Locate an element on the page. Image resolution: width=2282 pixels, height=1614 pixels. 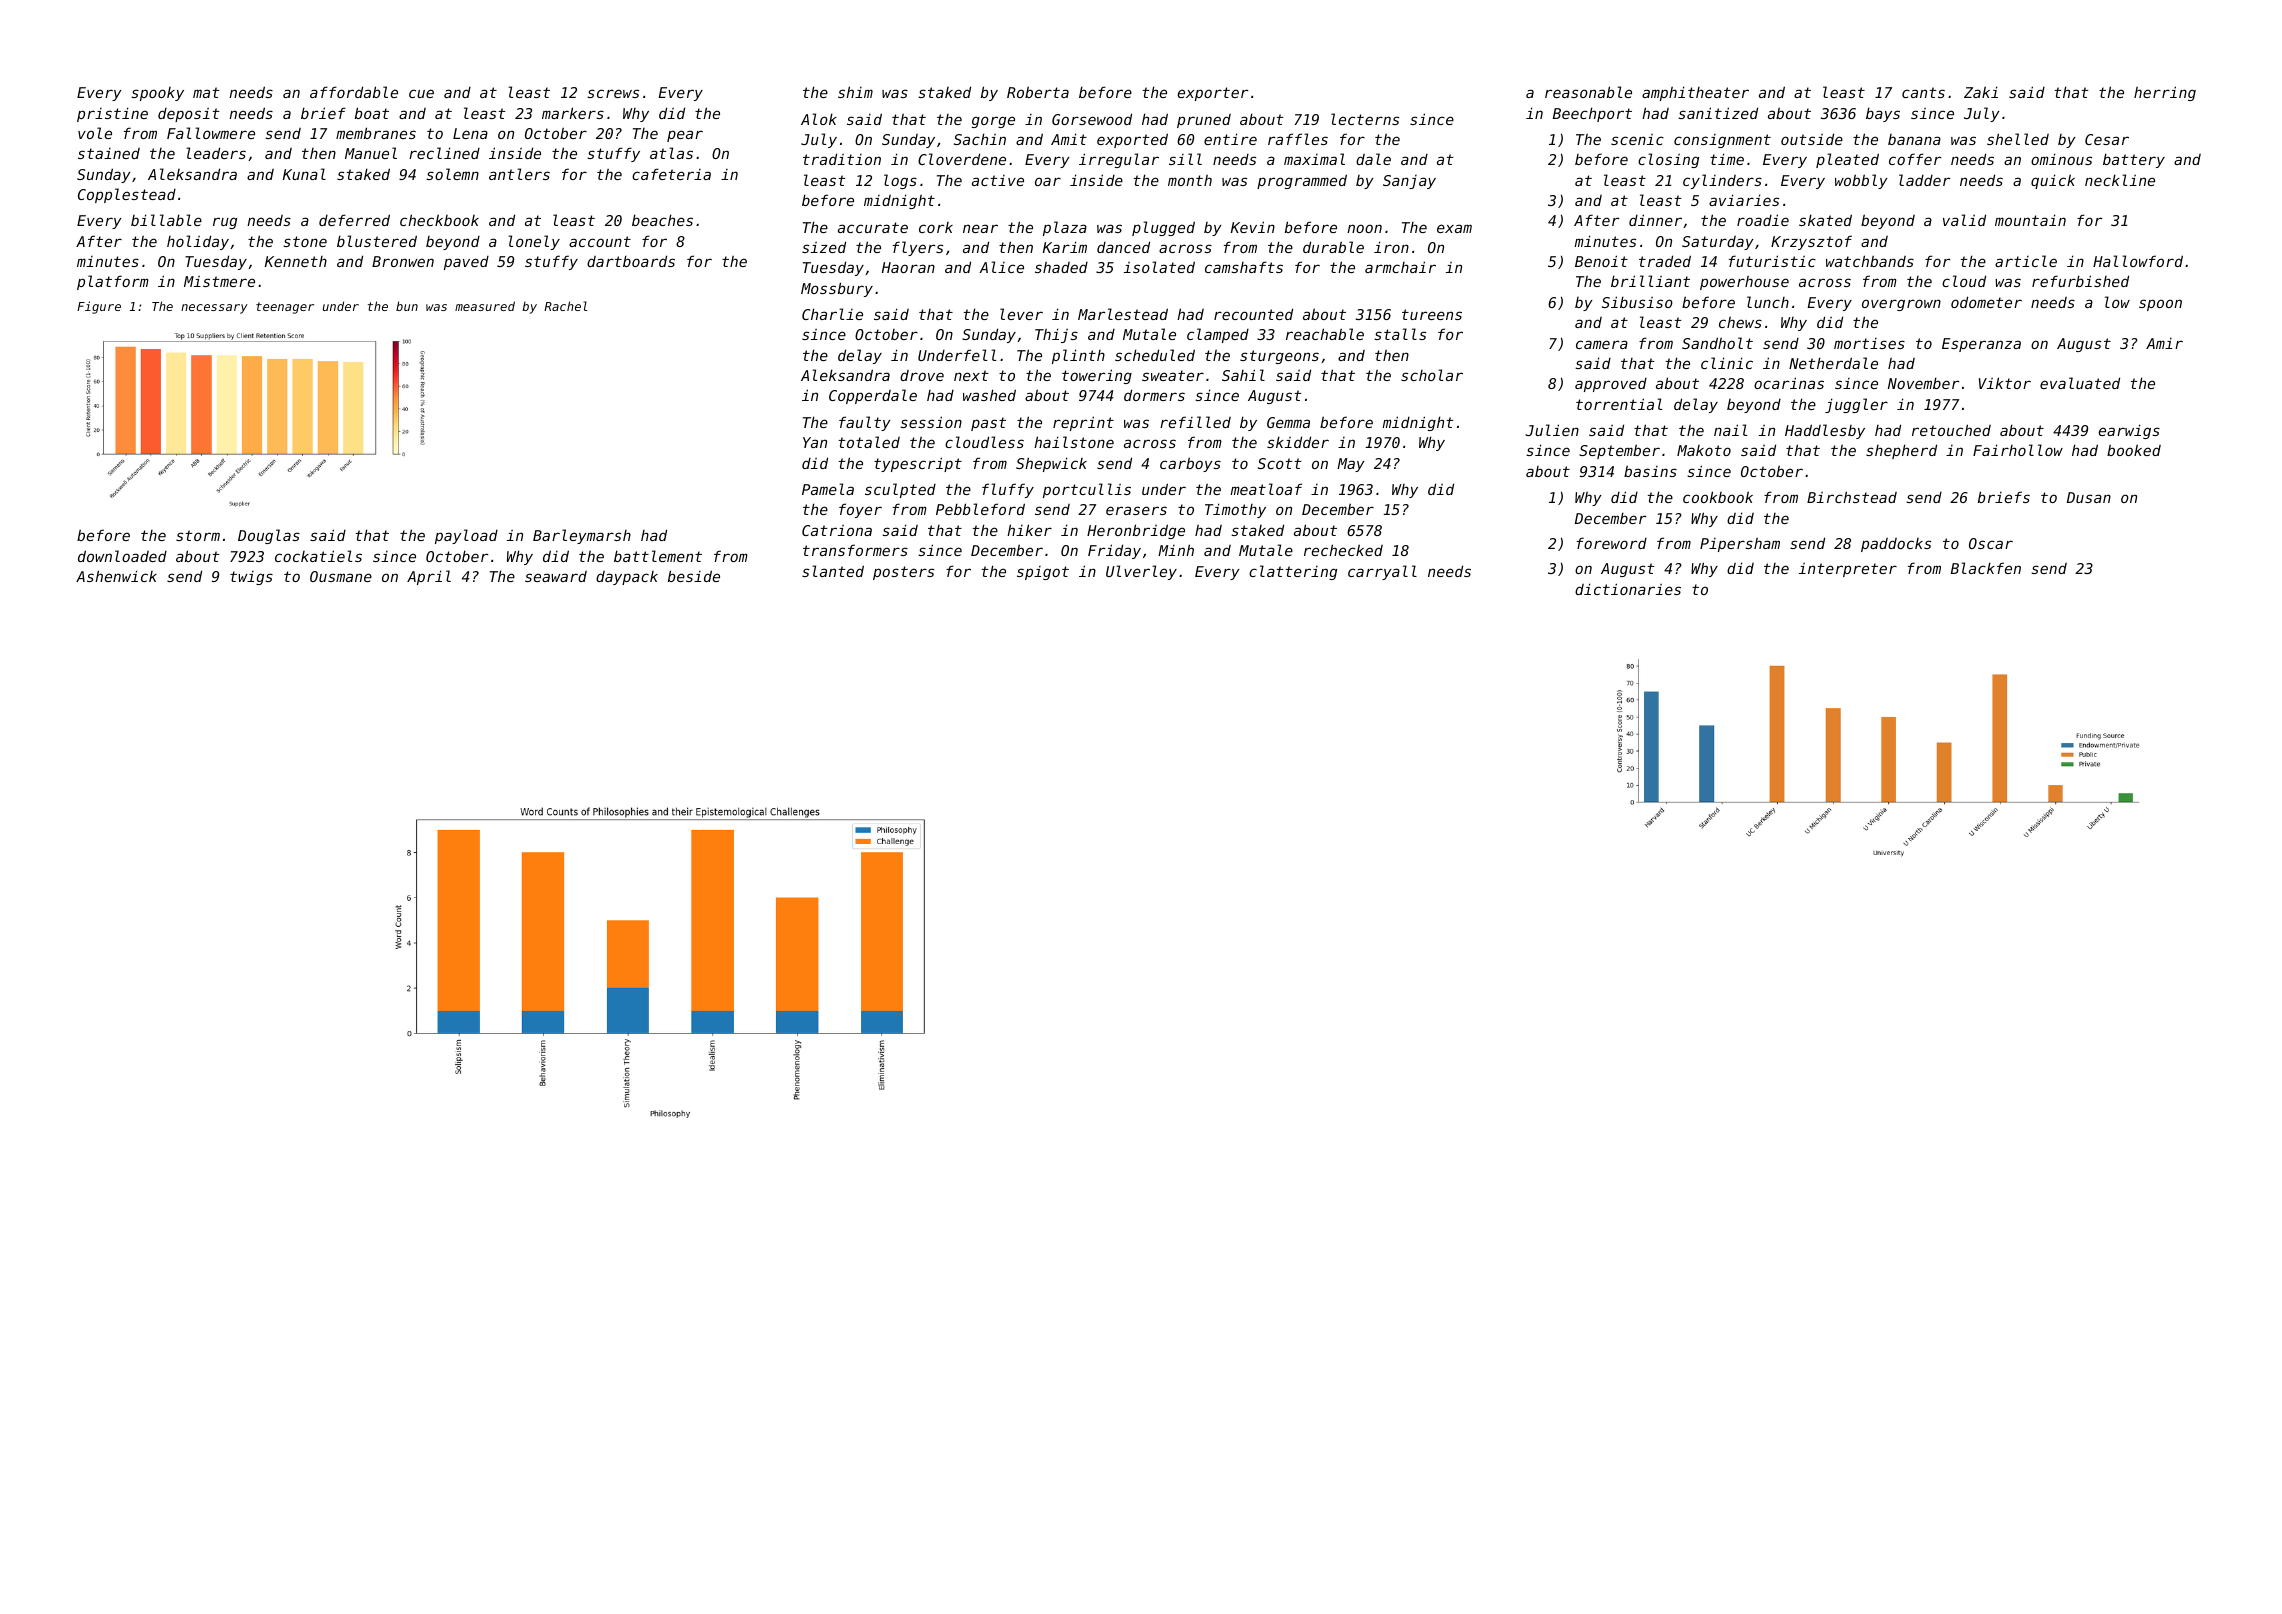
reasonable is located at coordinates (1588, 92).
